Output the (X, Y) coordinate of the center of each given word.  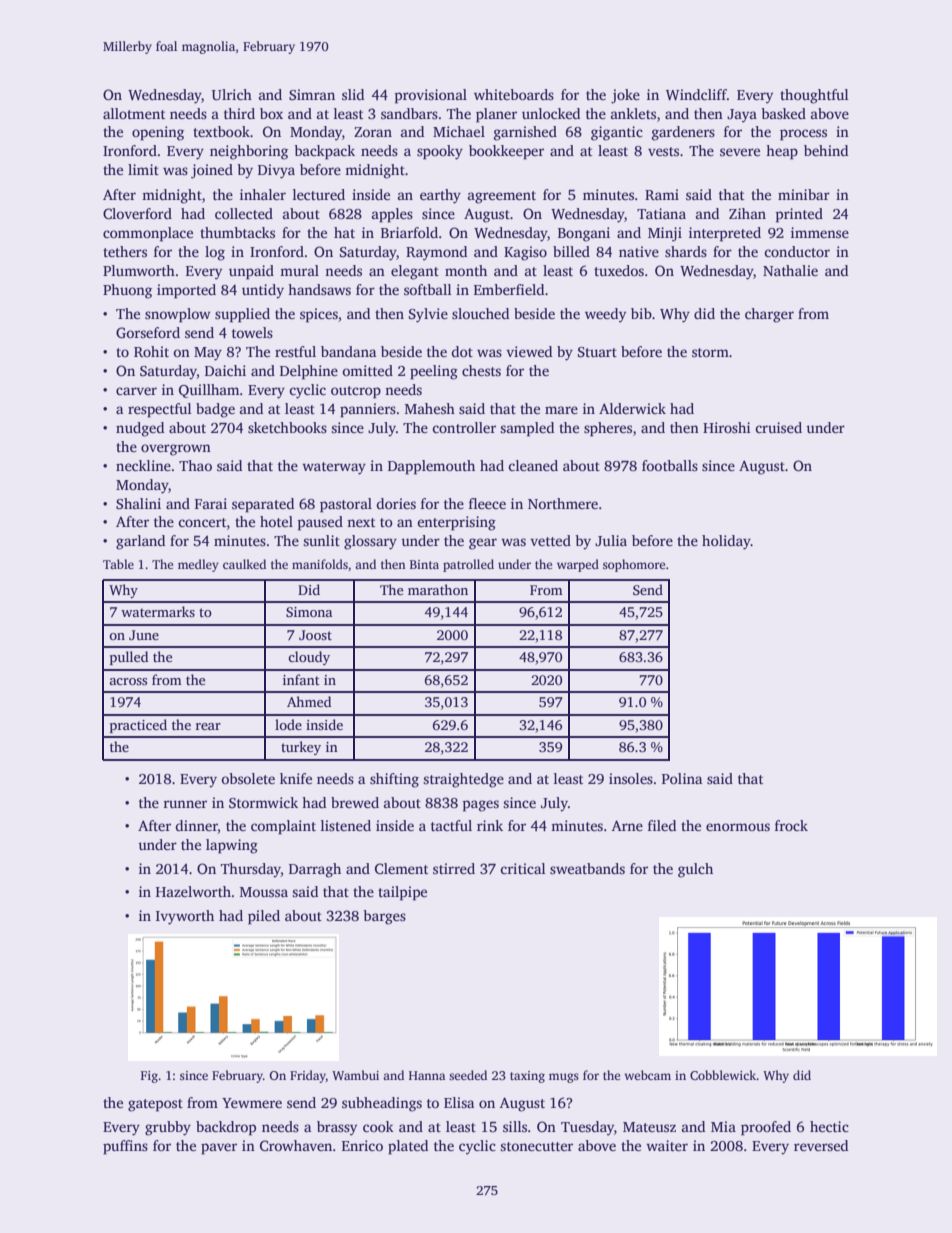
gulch (695, 870)
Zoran (373, 132)
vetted (550, 540)
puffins (125, 1147)
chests (481, 370)
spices (319, 315)
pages (480, 806)
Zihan (747, 213)
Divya (276, 171)
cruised (778, 427)
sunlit (321, 540)
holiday (726, 542)
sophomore (634, 565)
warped (578, 565)
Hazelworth (193, 891)
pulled (129, 658)
